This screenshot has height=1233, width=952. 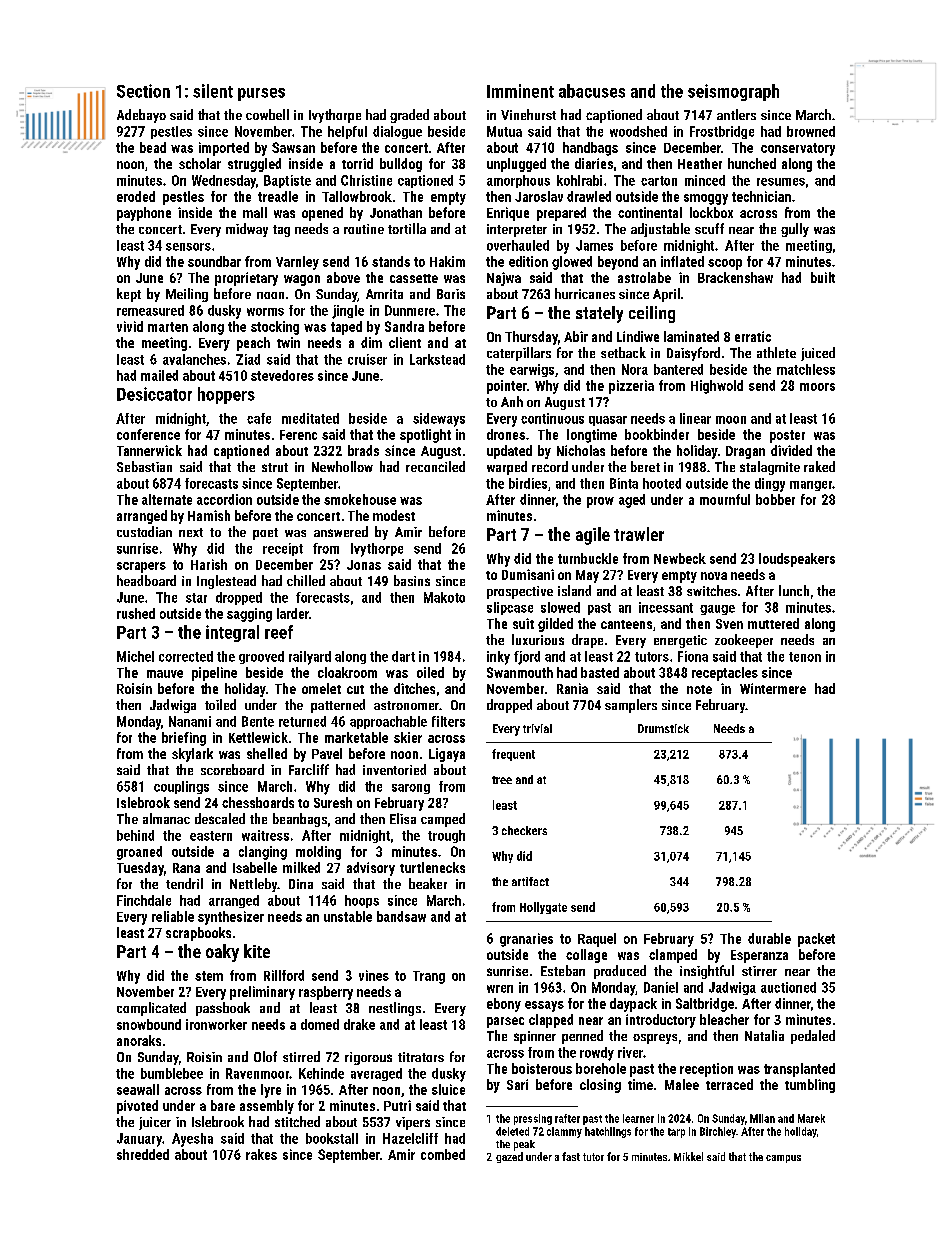 I want to click on ceiling, so click(x=652, y=314).
